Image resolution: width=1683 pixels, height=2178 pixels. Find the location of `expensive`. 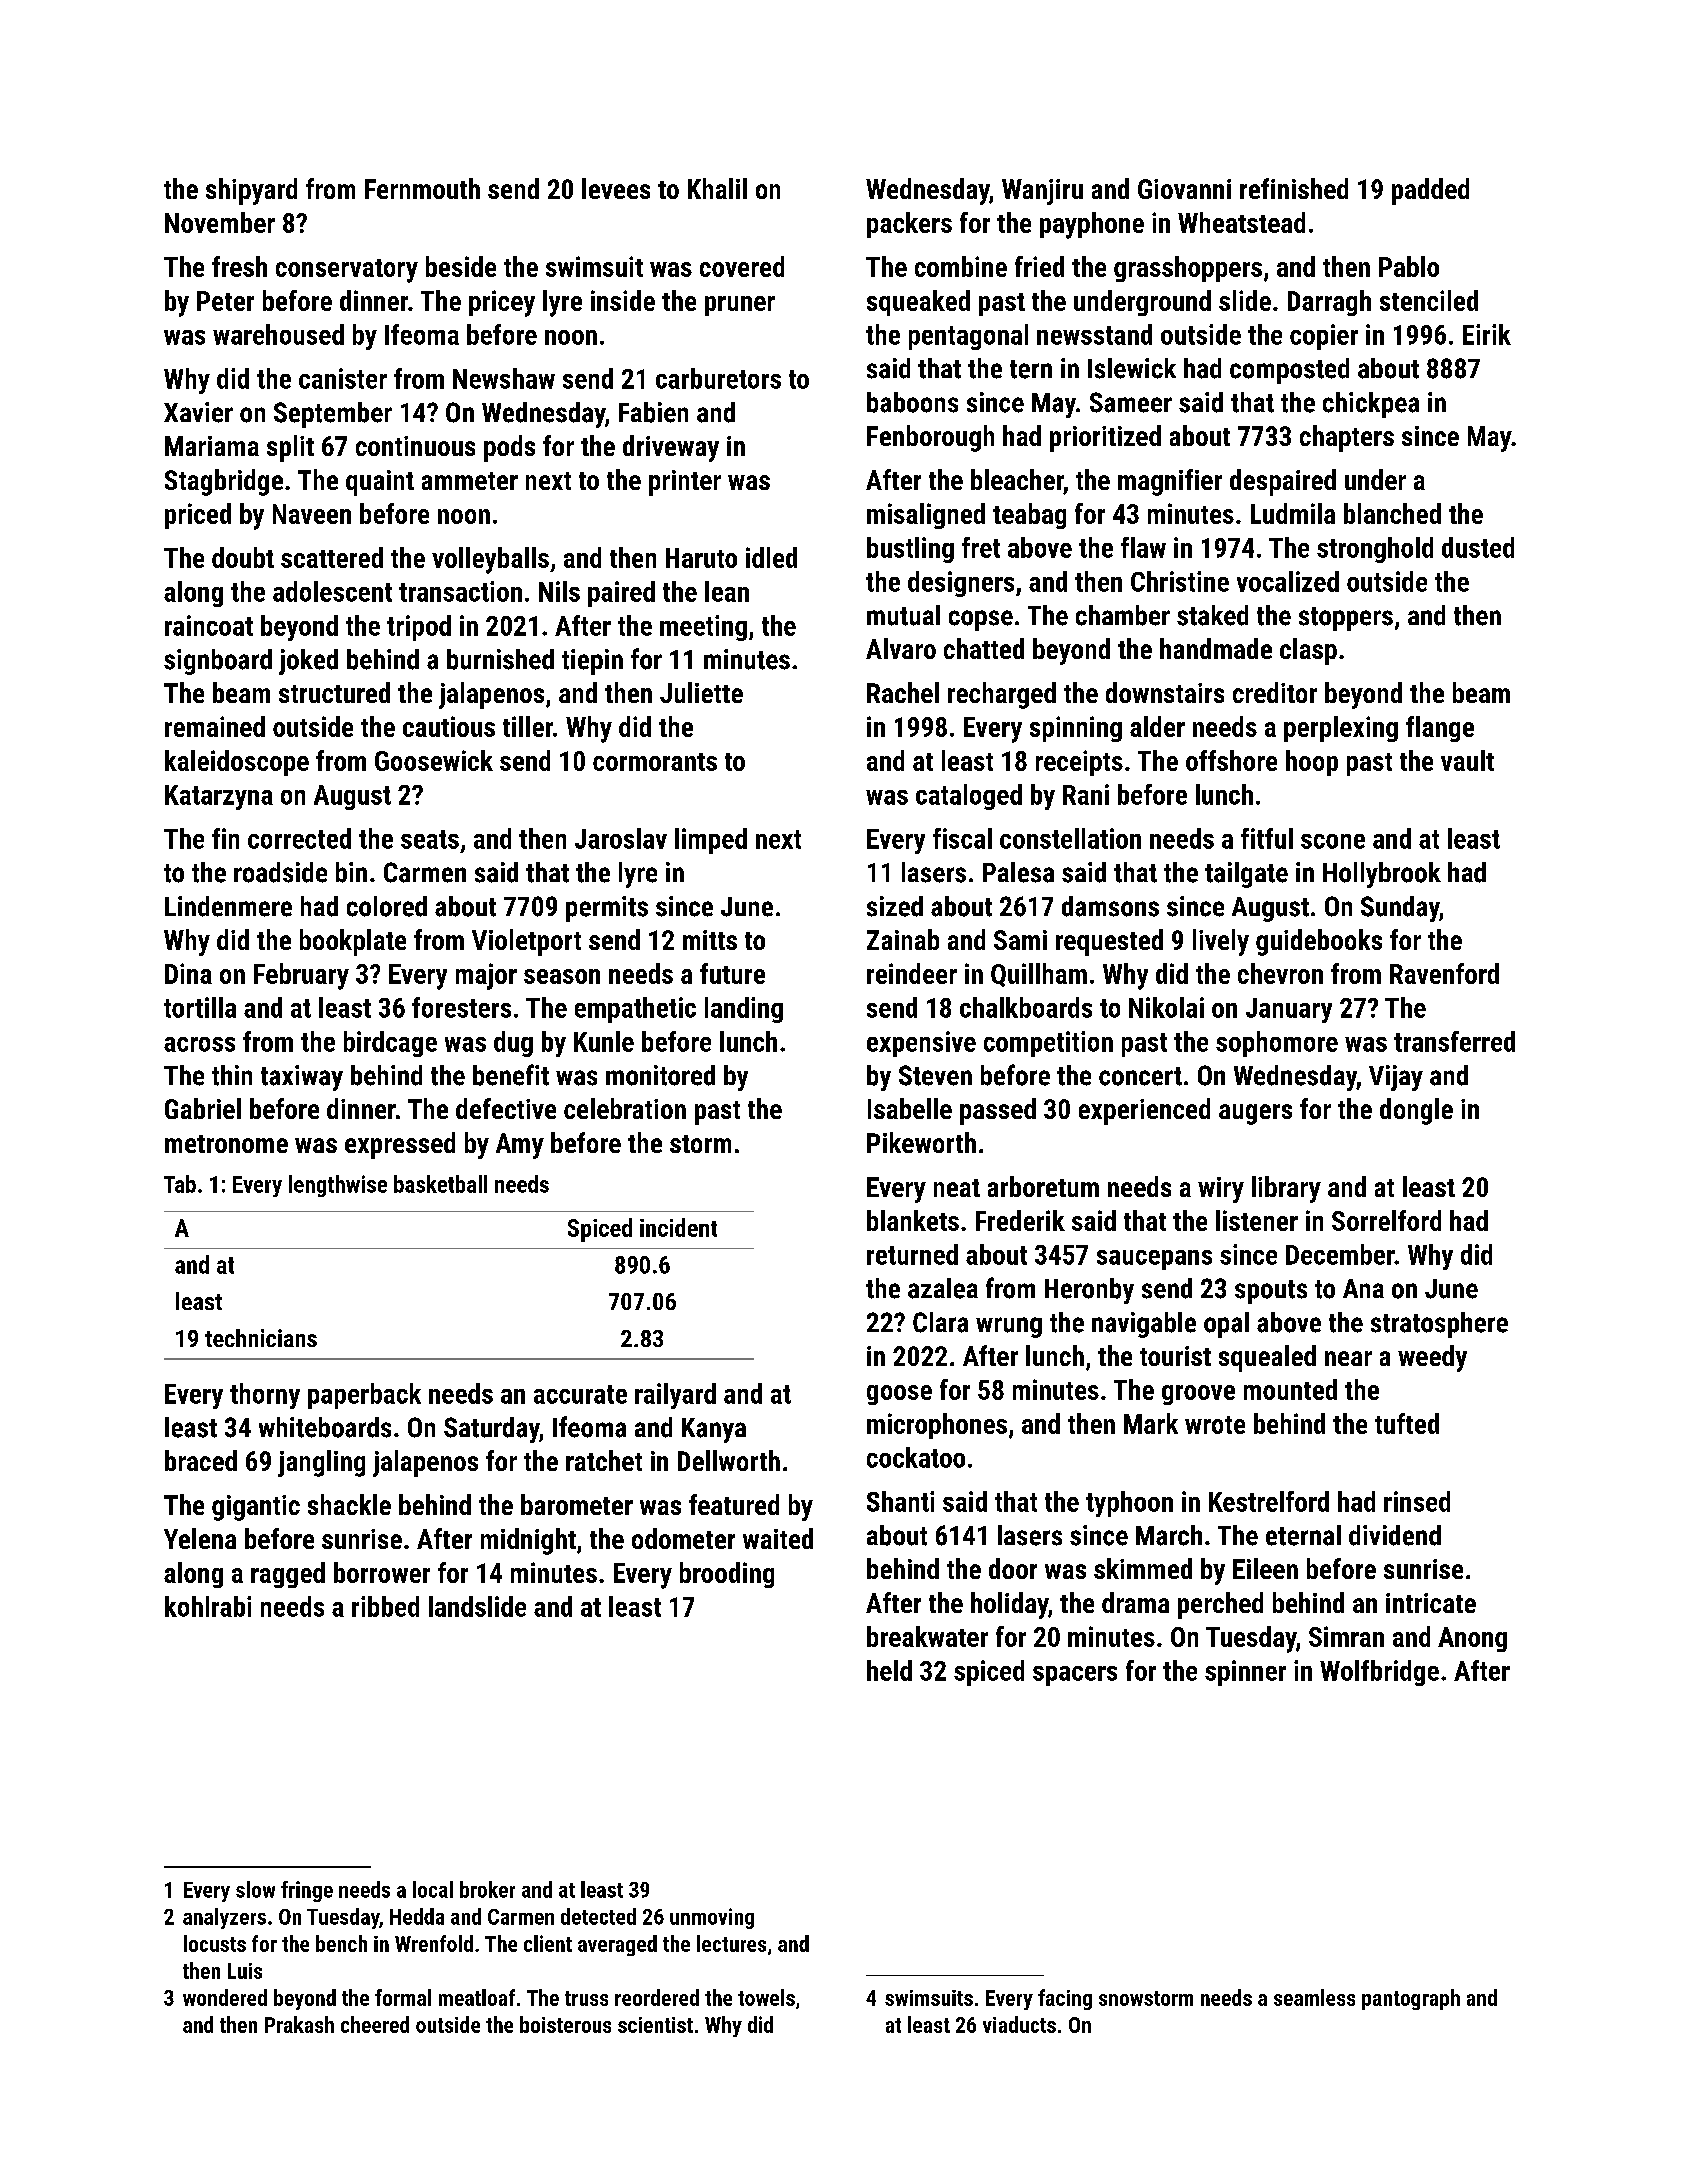

expensive is located at coordinates (921, 1044).
